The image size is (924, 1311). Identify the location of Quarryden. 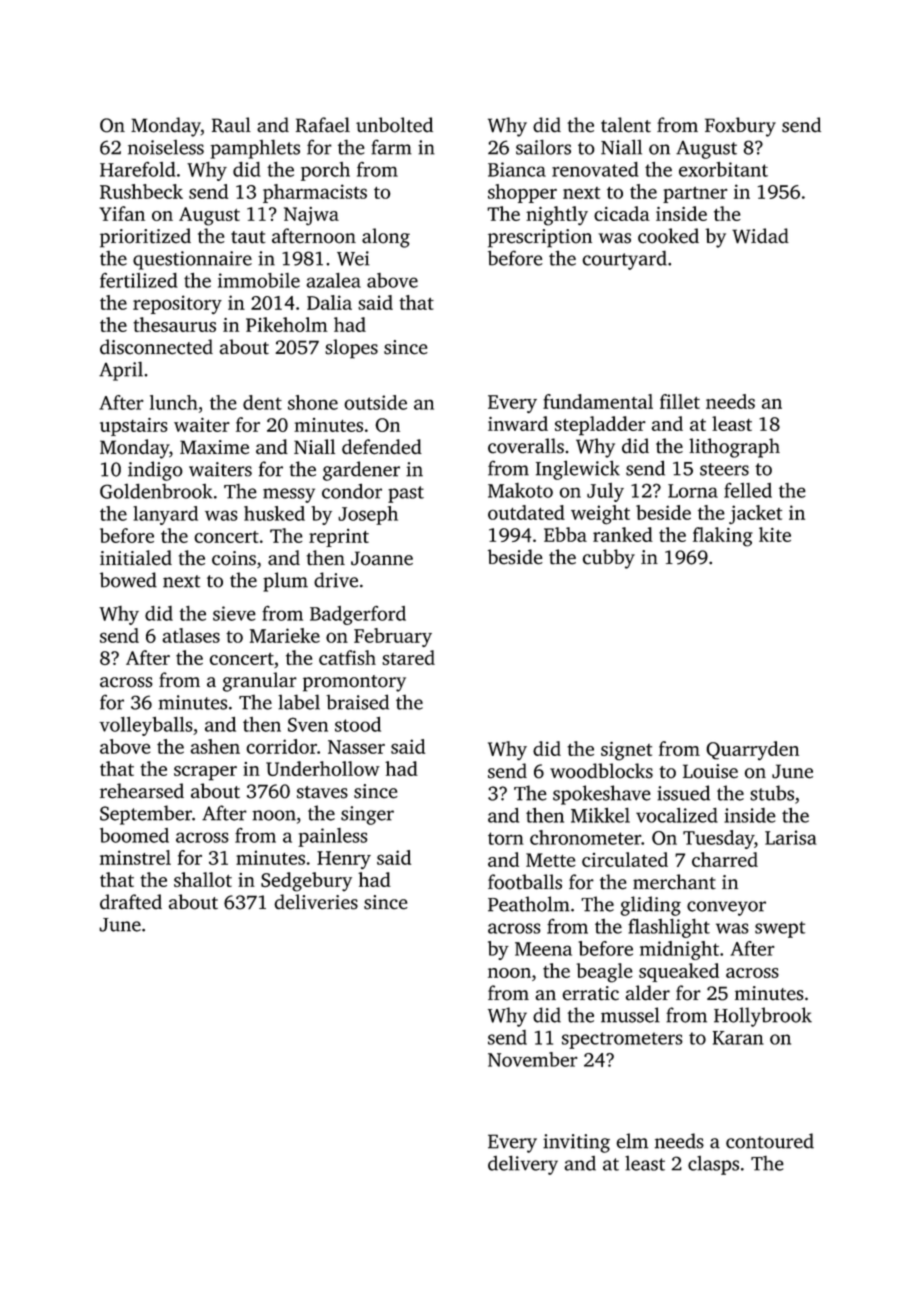
(752, 750).
